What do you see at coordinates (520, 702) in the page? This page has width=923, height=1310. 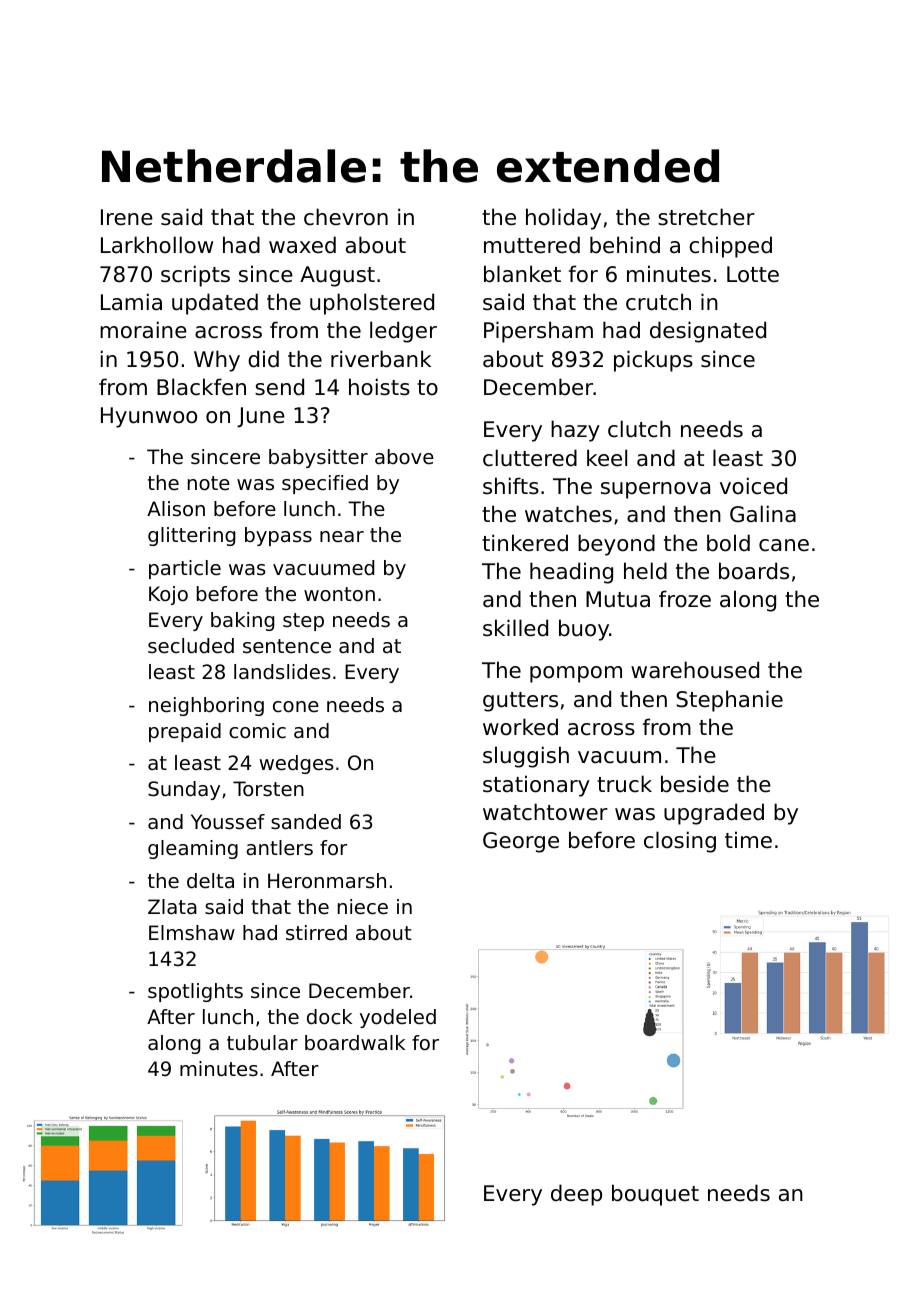 I see `gutters` at bounding box center [520, 702].
